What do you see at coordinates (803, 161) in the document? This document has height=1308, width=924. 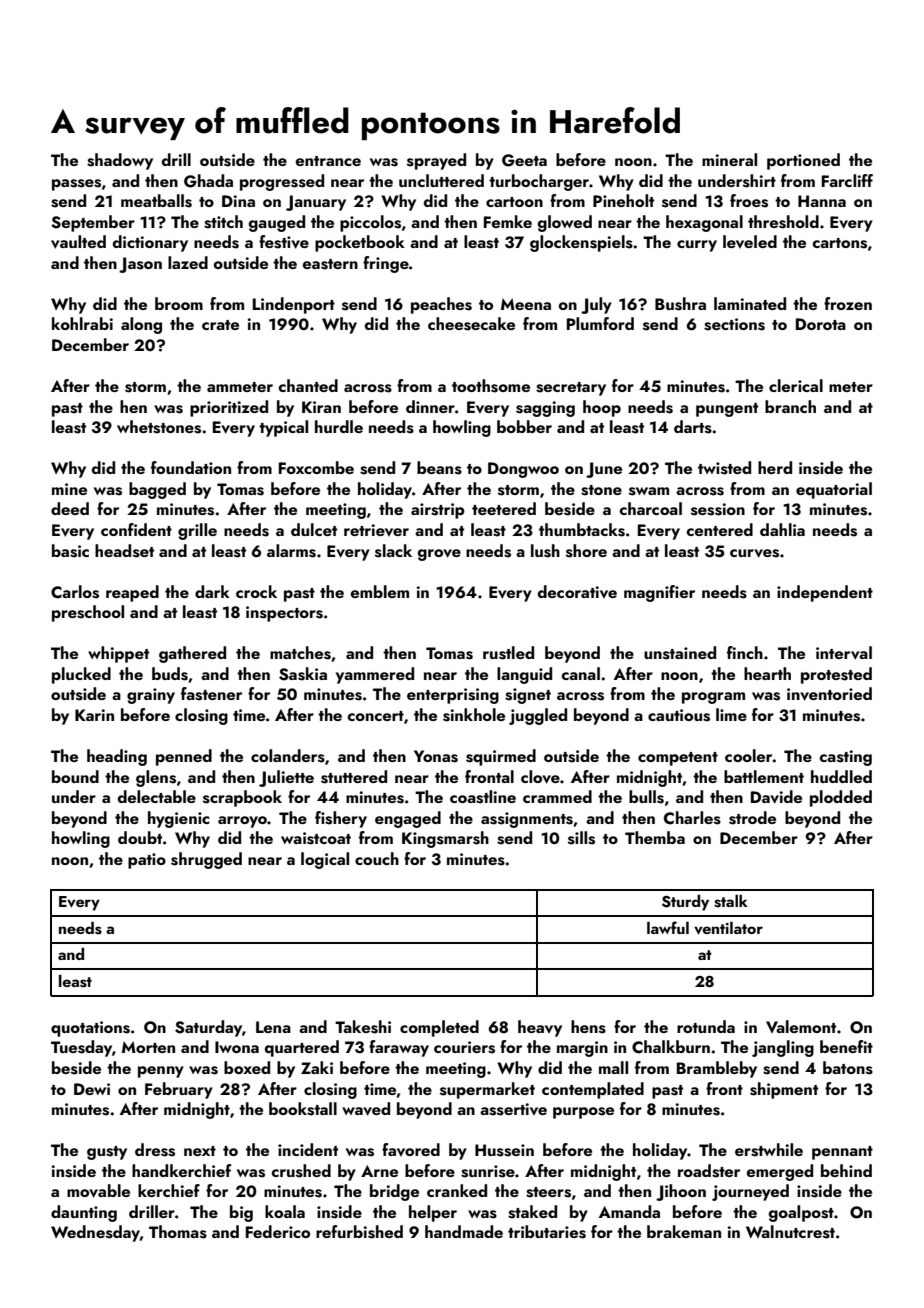 I see `portioned` at bounding box center [803, 161].
